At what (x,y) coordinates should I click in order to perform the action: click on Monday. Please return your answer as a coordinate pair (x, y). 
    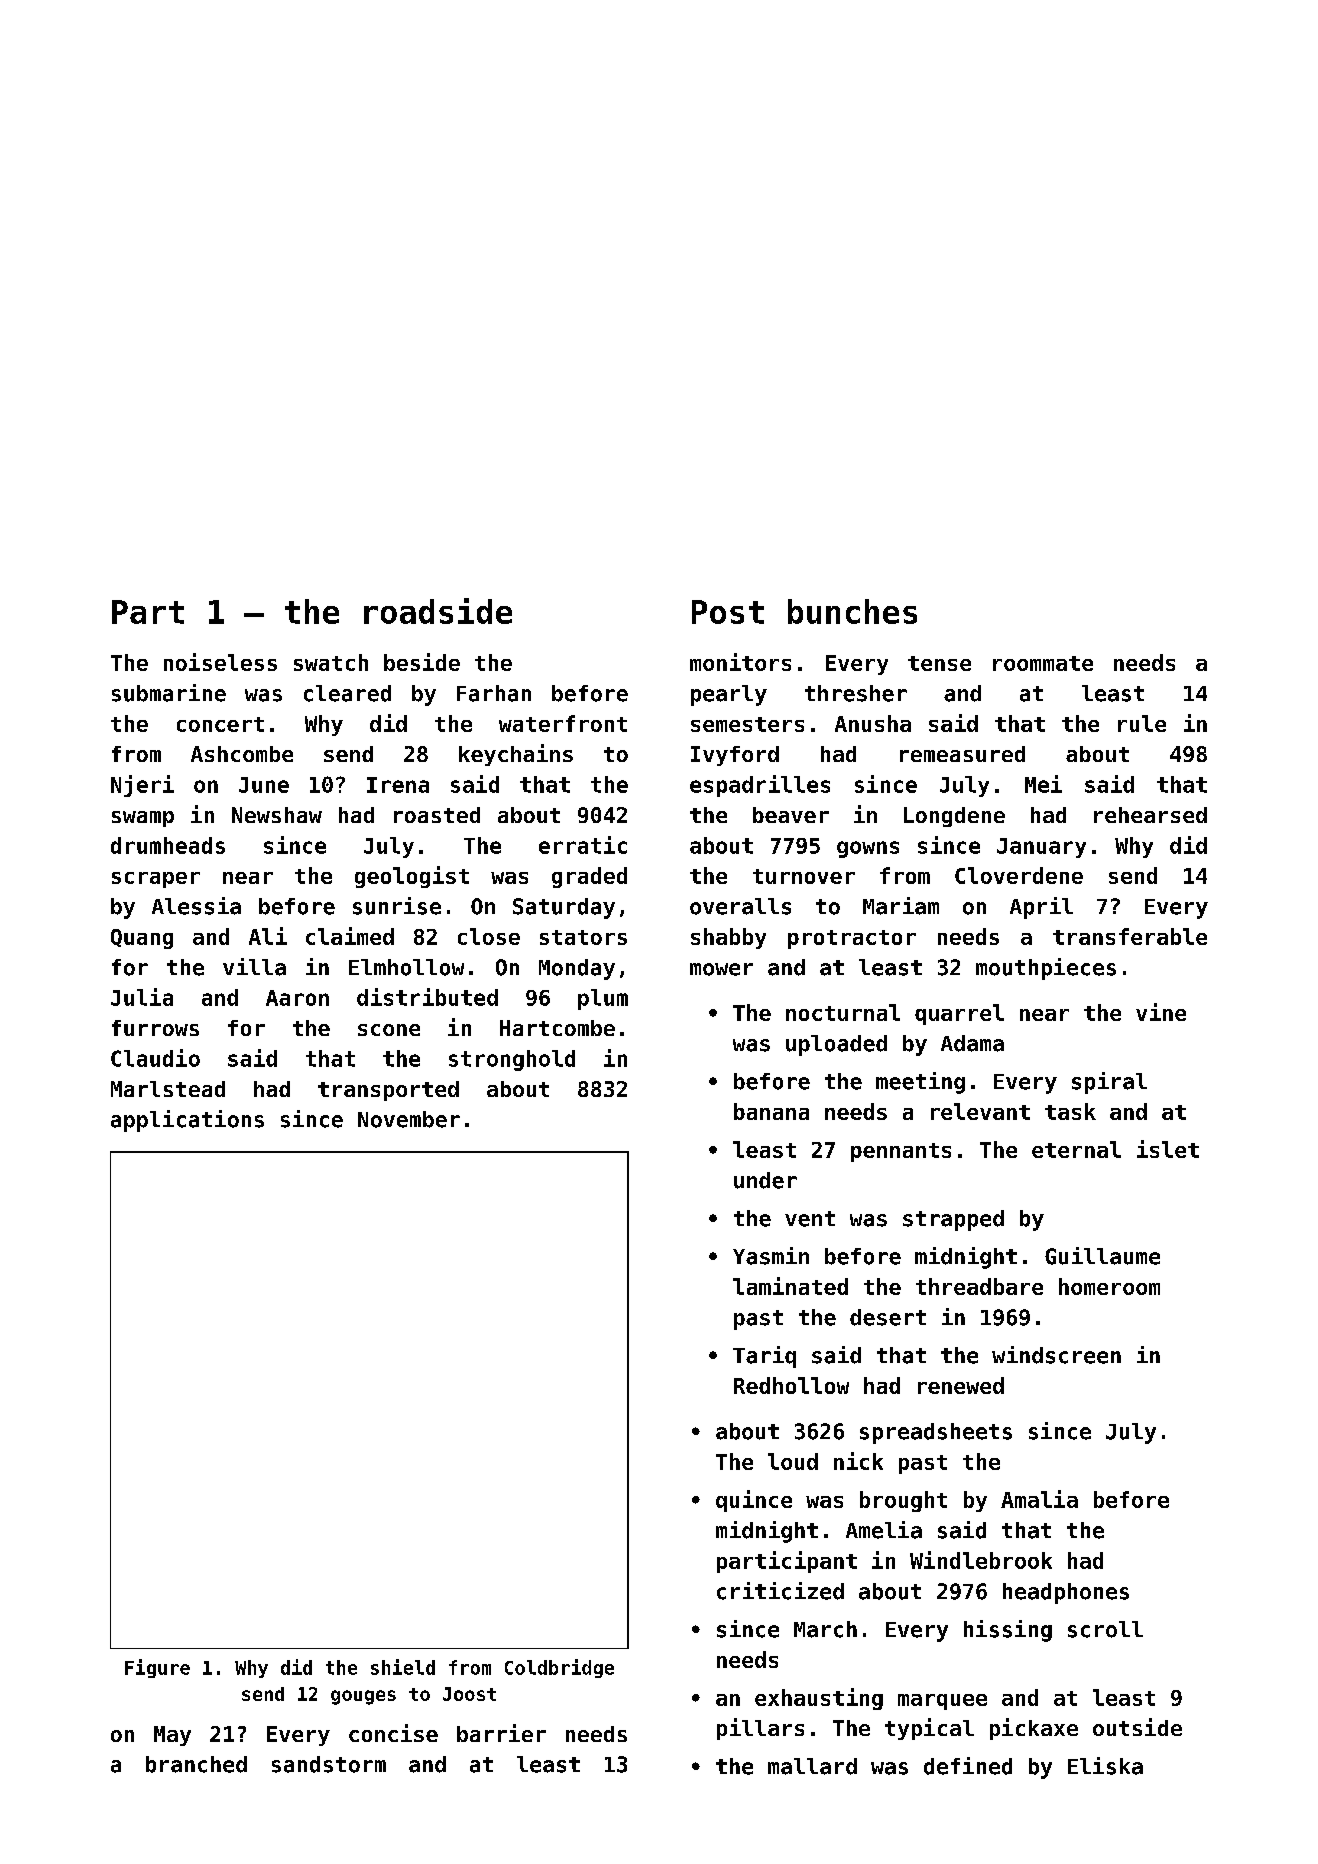
    Looking at the image, I should click on (577, 969).
